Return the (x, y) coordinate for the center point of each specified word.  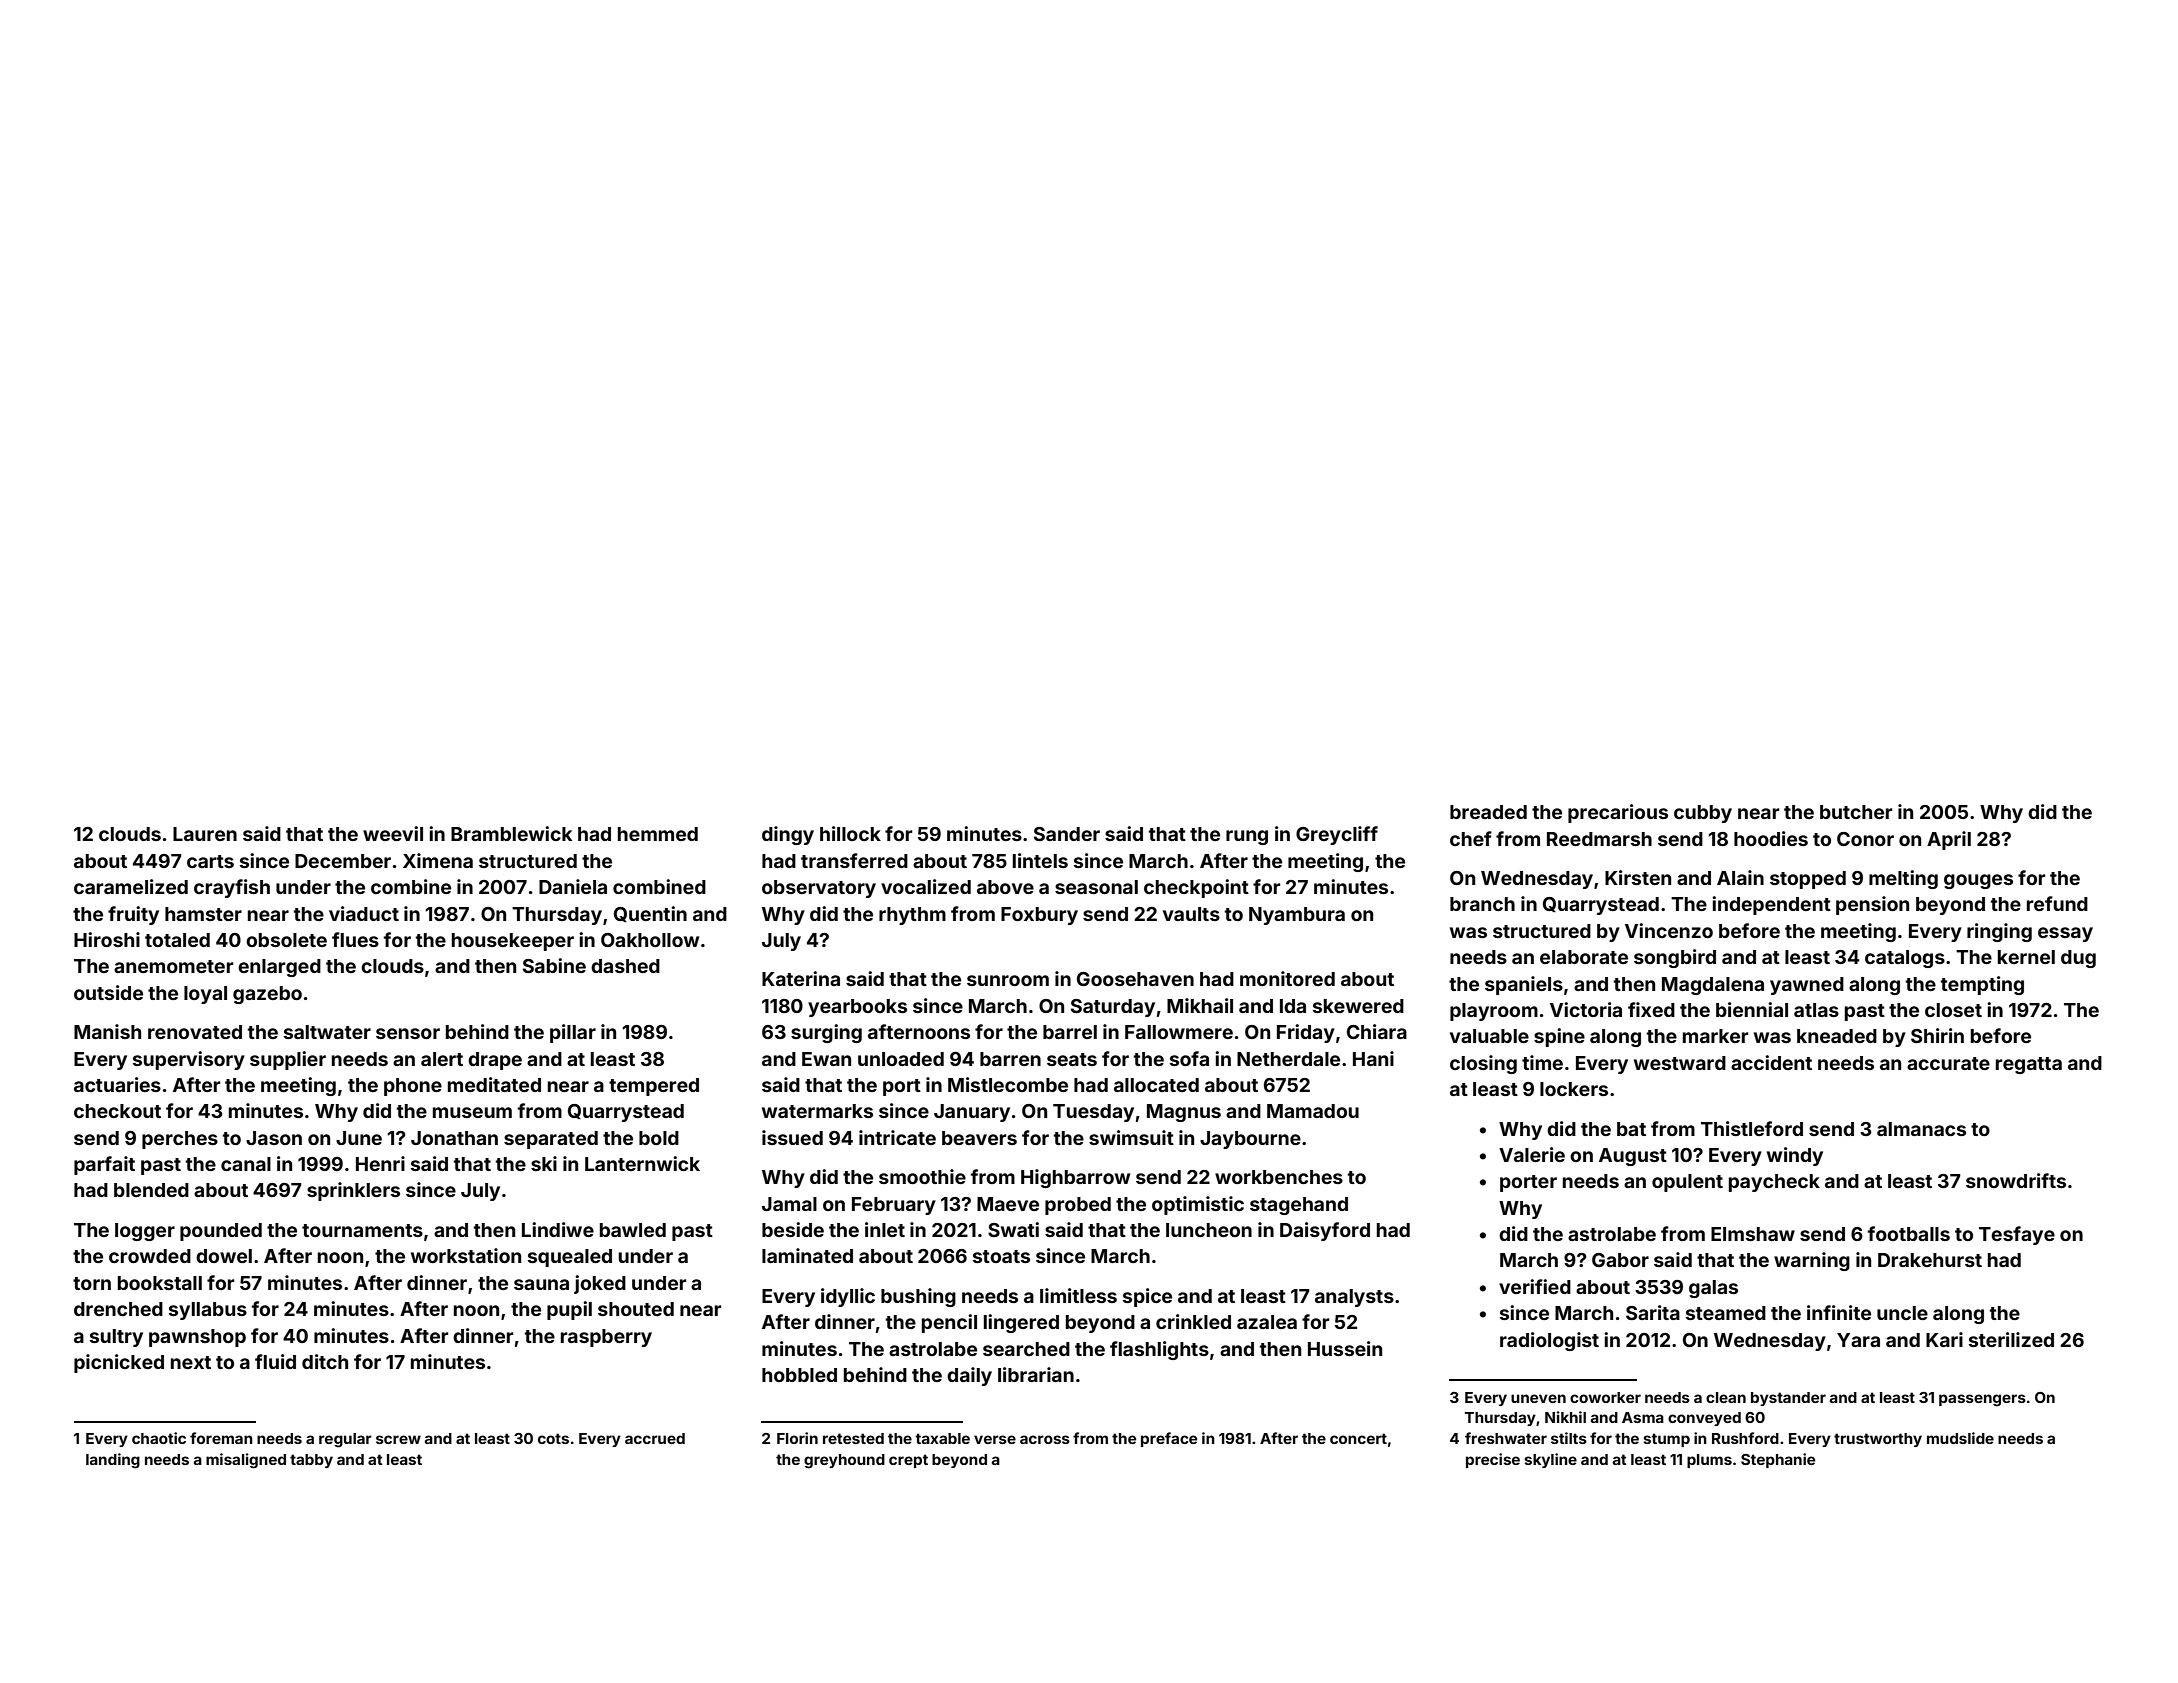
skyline (1550, 1460)
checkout (117, 1111)
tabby (311, 1461)
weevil (393, 833)
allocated (1156, 1085)
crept (908, 1461)
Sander (1067, 834)
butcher (1856, 812)
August (1633, 1157)
